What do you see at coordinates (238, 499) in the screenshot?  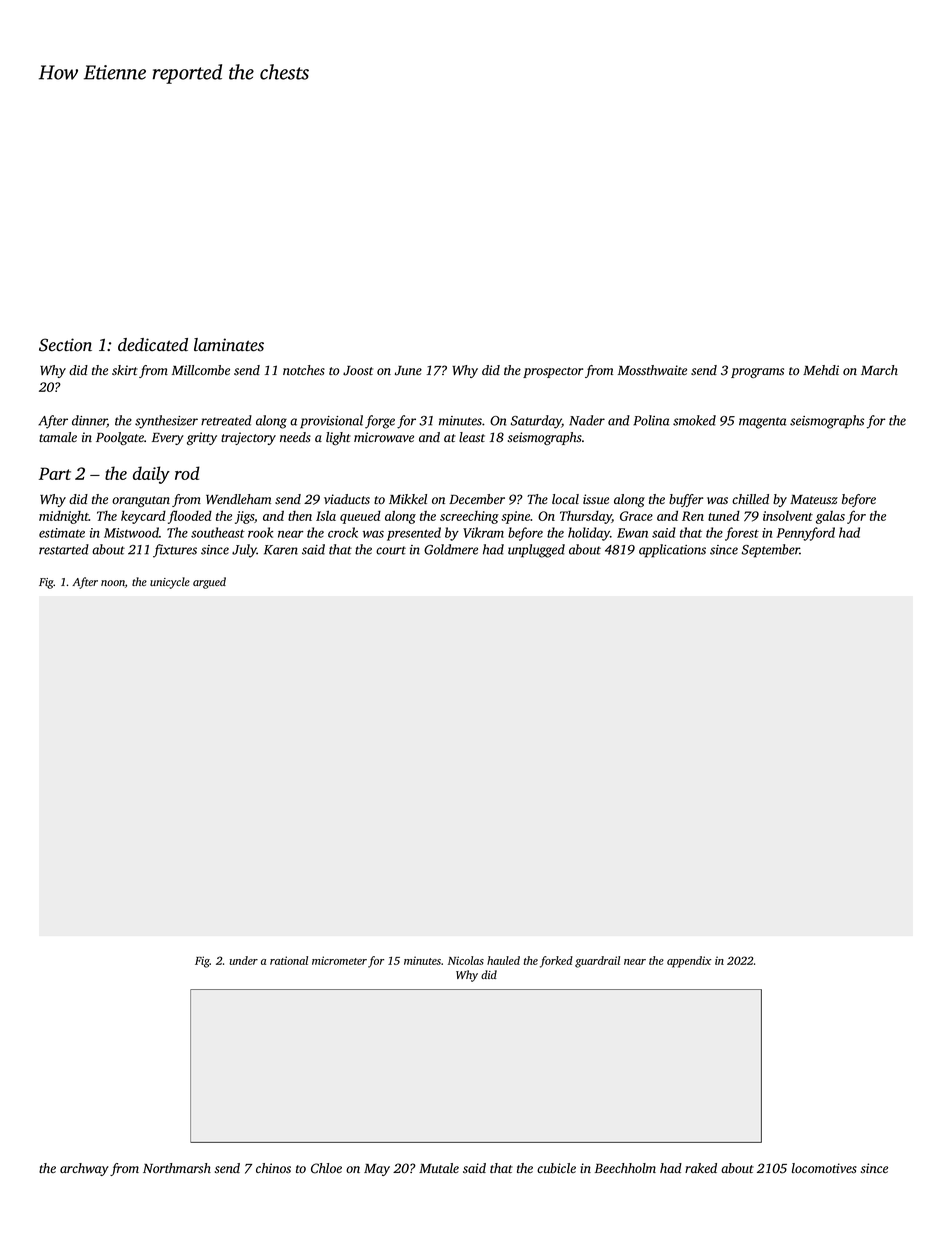 I see `Wendleham` at bounding box center [238, 499].
